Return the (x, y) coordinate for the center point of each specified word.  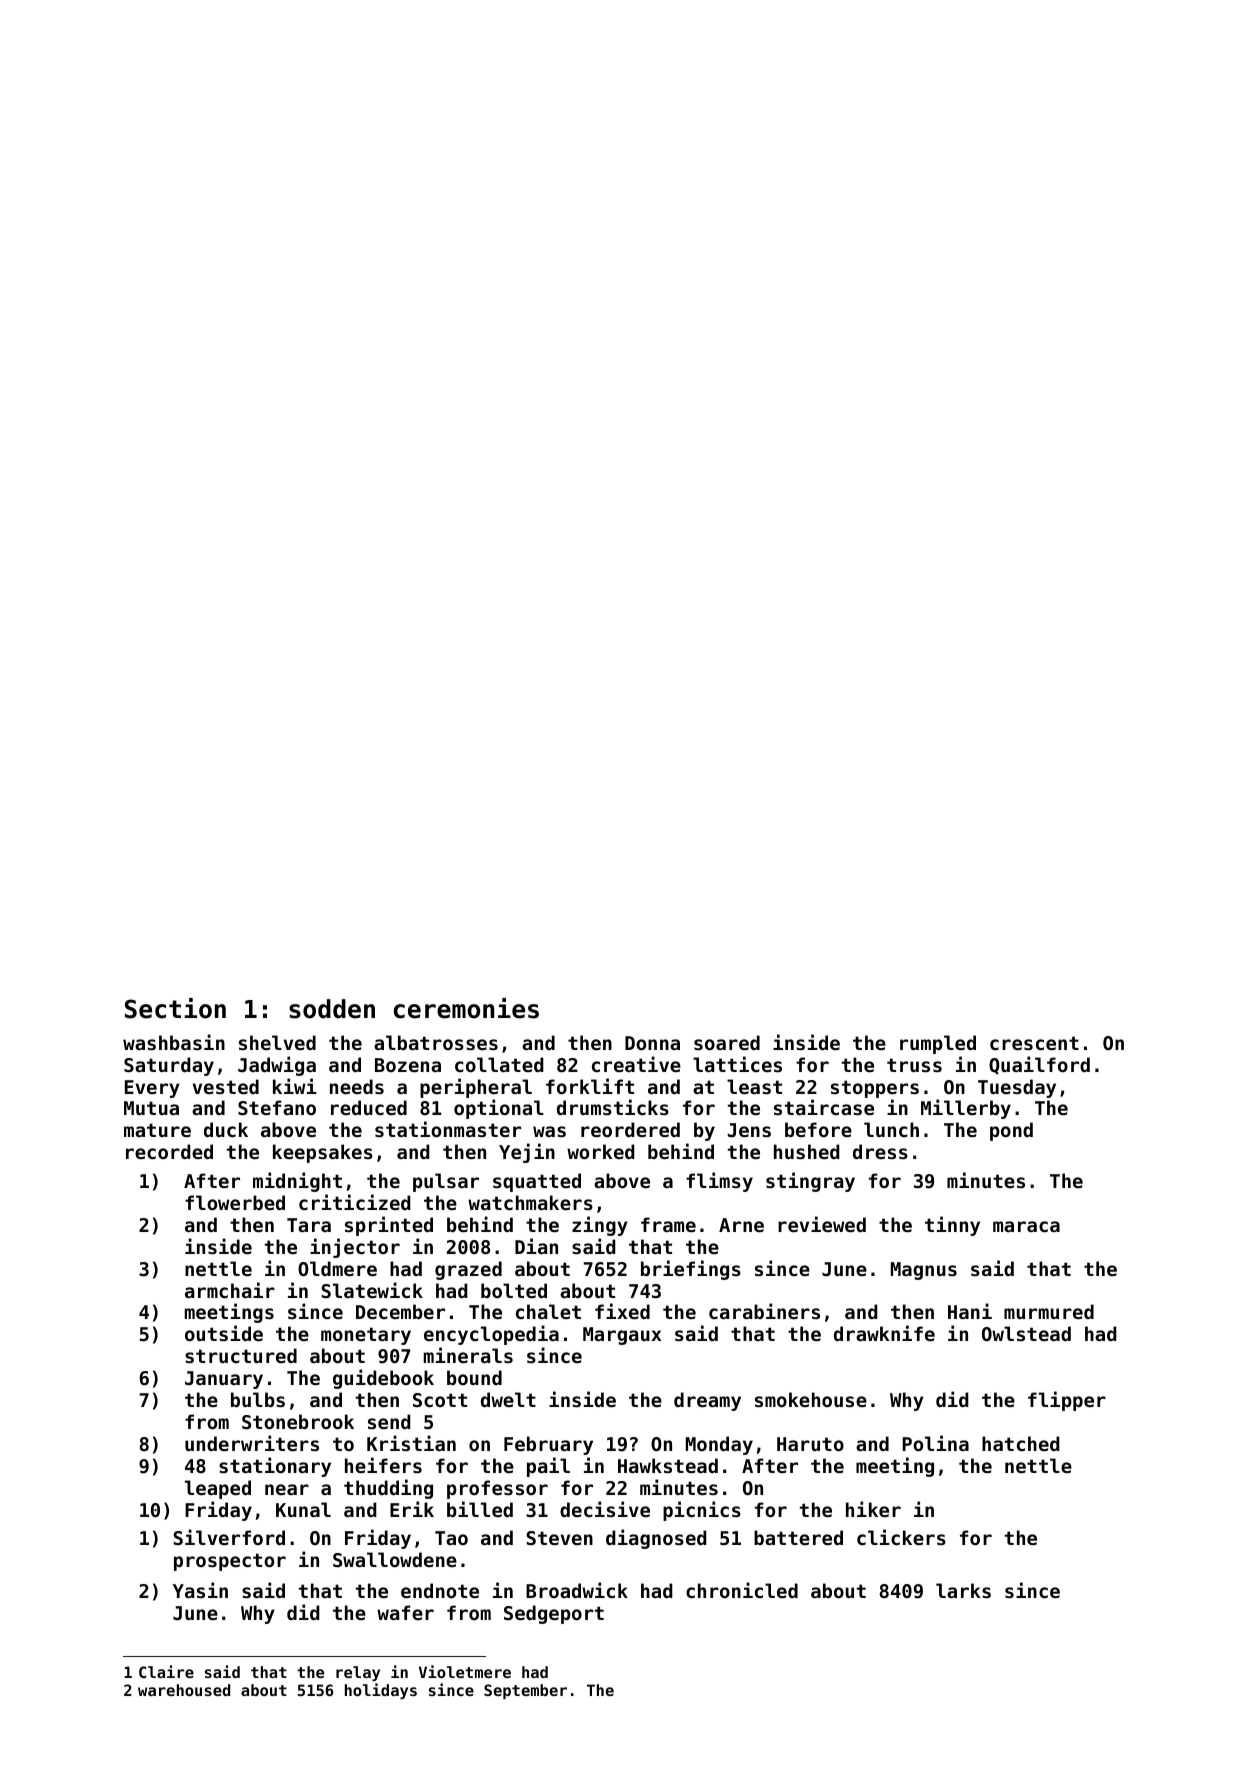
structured (241, 1355)
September (525, 1691)
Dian (536, 1246)
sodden (332, 1009)
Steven (559, 1538)
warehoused (184, 1690)
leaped (218, 1489)
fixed (622, 1311)
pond (1011, 1131)
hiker (873, 1509)
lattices (737, 1064)
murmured (1049, 1311)
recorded (169, 1151)
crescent (1034, 1043)
